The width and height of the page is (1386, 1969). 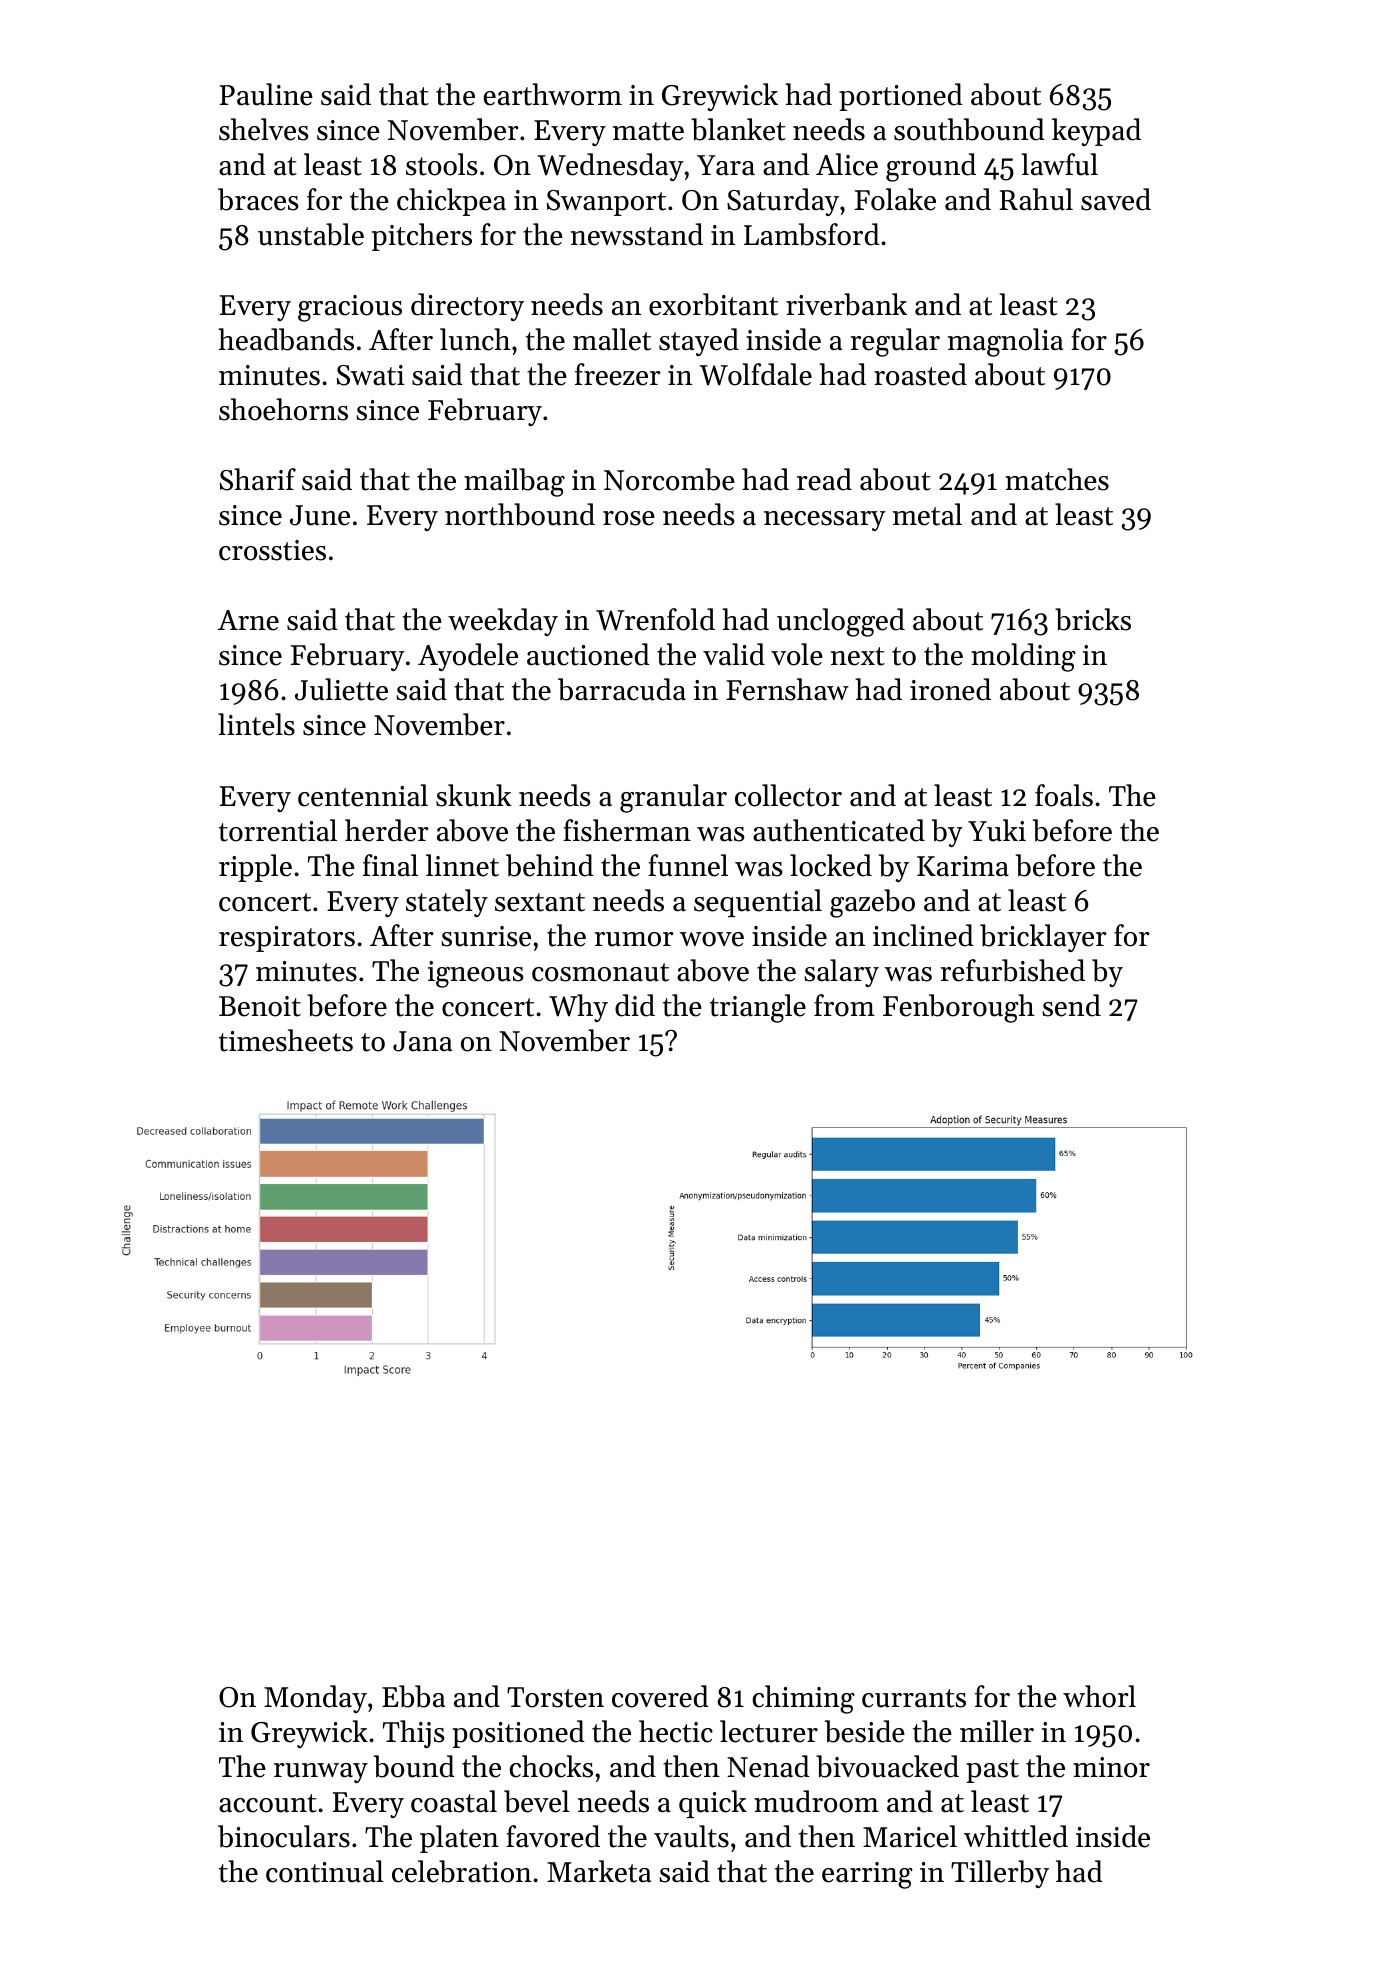 I want to click on continual, so click(x=324, y=1871).
